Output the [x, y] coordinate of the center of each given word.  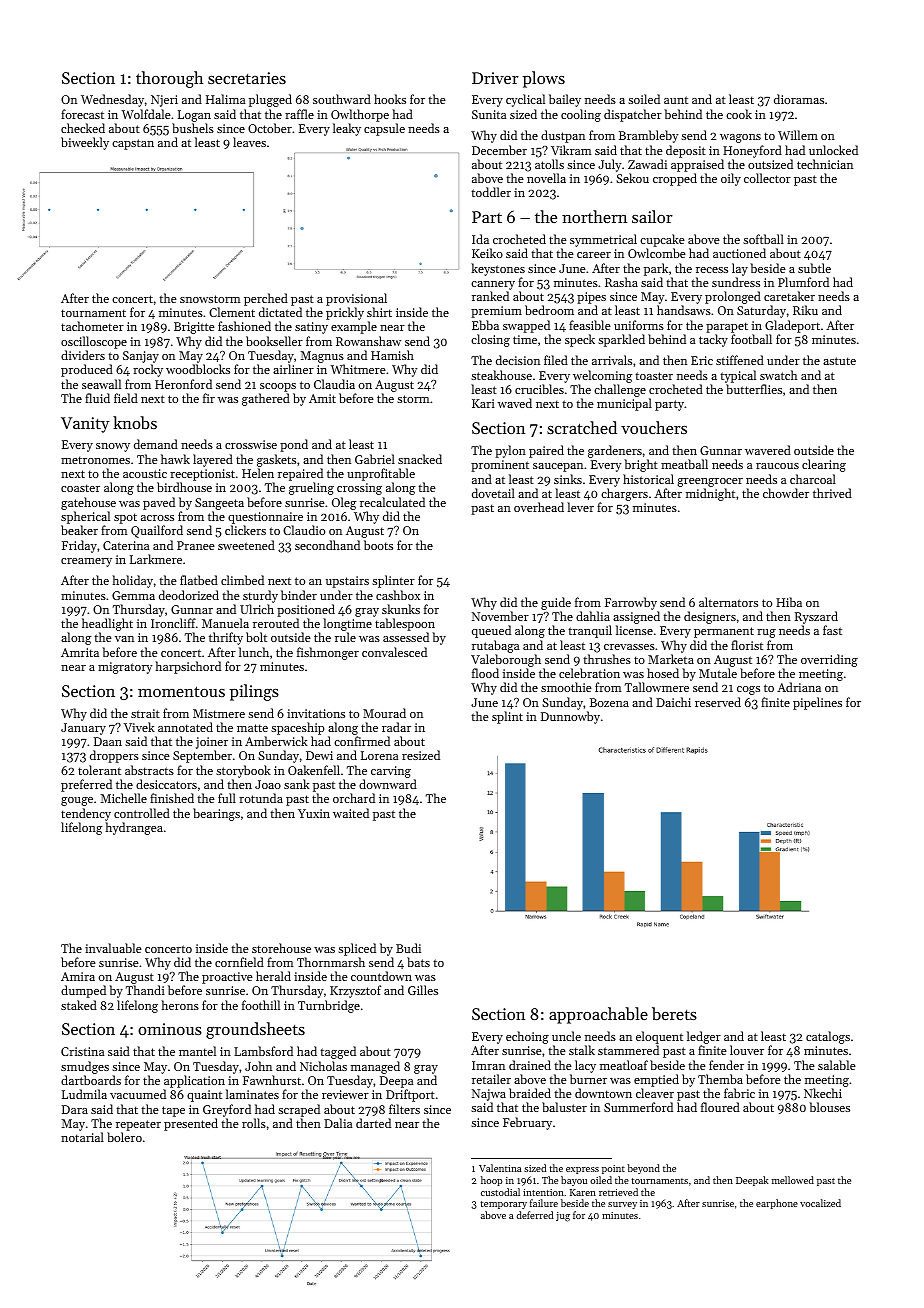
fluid [97, 398]
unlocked [833, 150]
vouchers [654, 427]
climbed [242, 580]
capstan [133, 144]
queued [491, 631]
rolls [254, 1123]
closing [490, 340]
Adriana [799, 687]
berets [674, 1013]
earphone [777, 1204]
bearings [216, 814]
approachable [598, 1015]
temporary [503, 1205]
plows [544, 79]
